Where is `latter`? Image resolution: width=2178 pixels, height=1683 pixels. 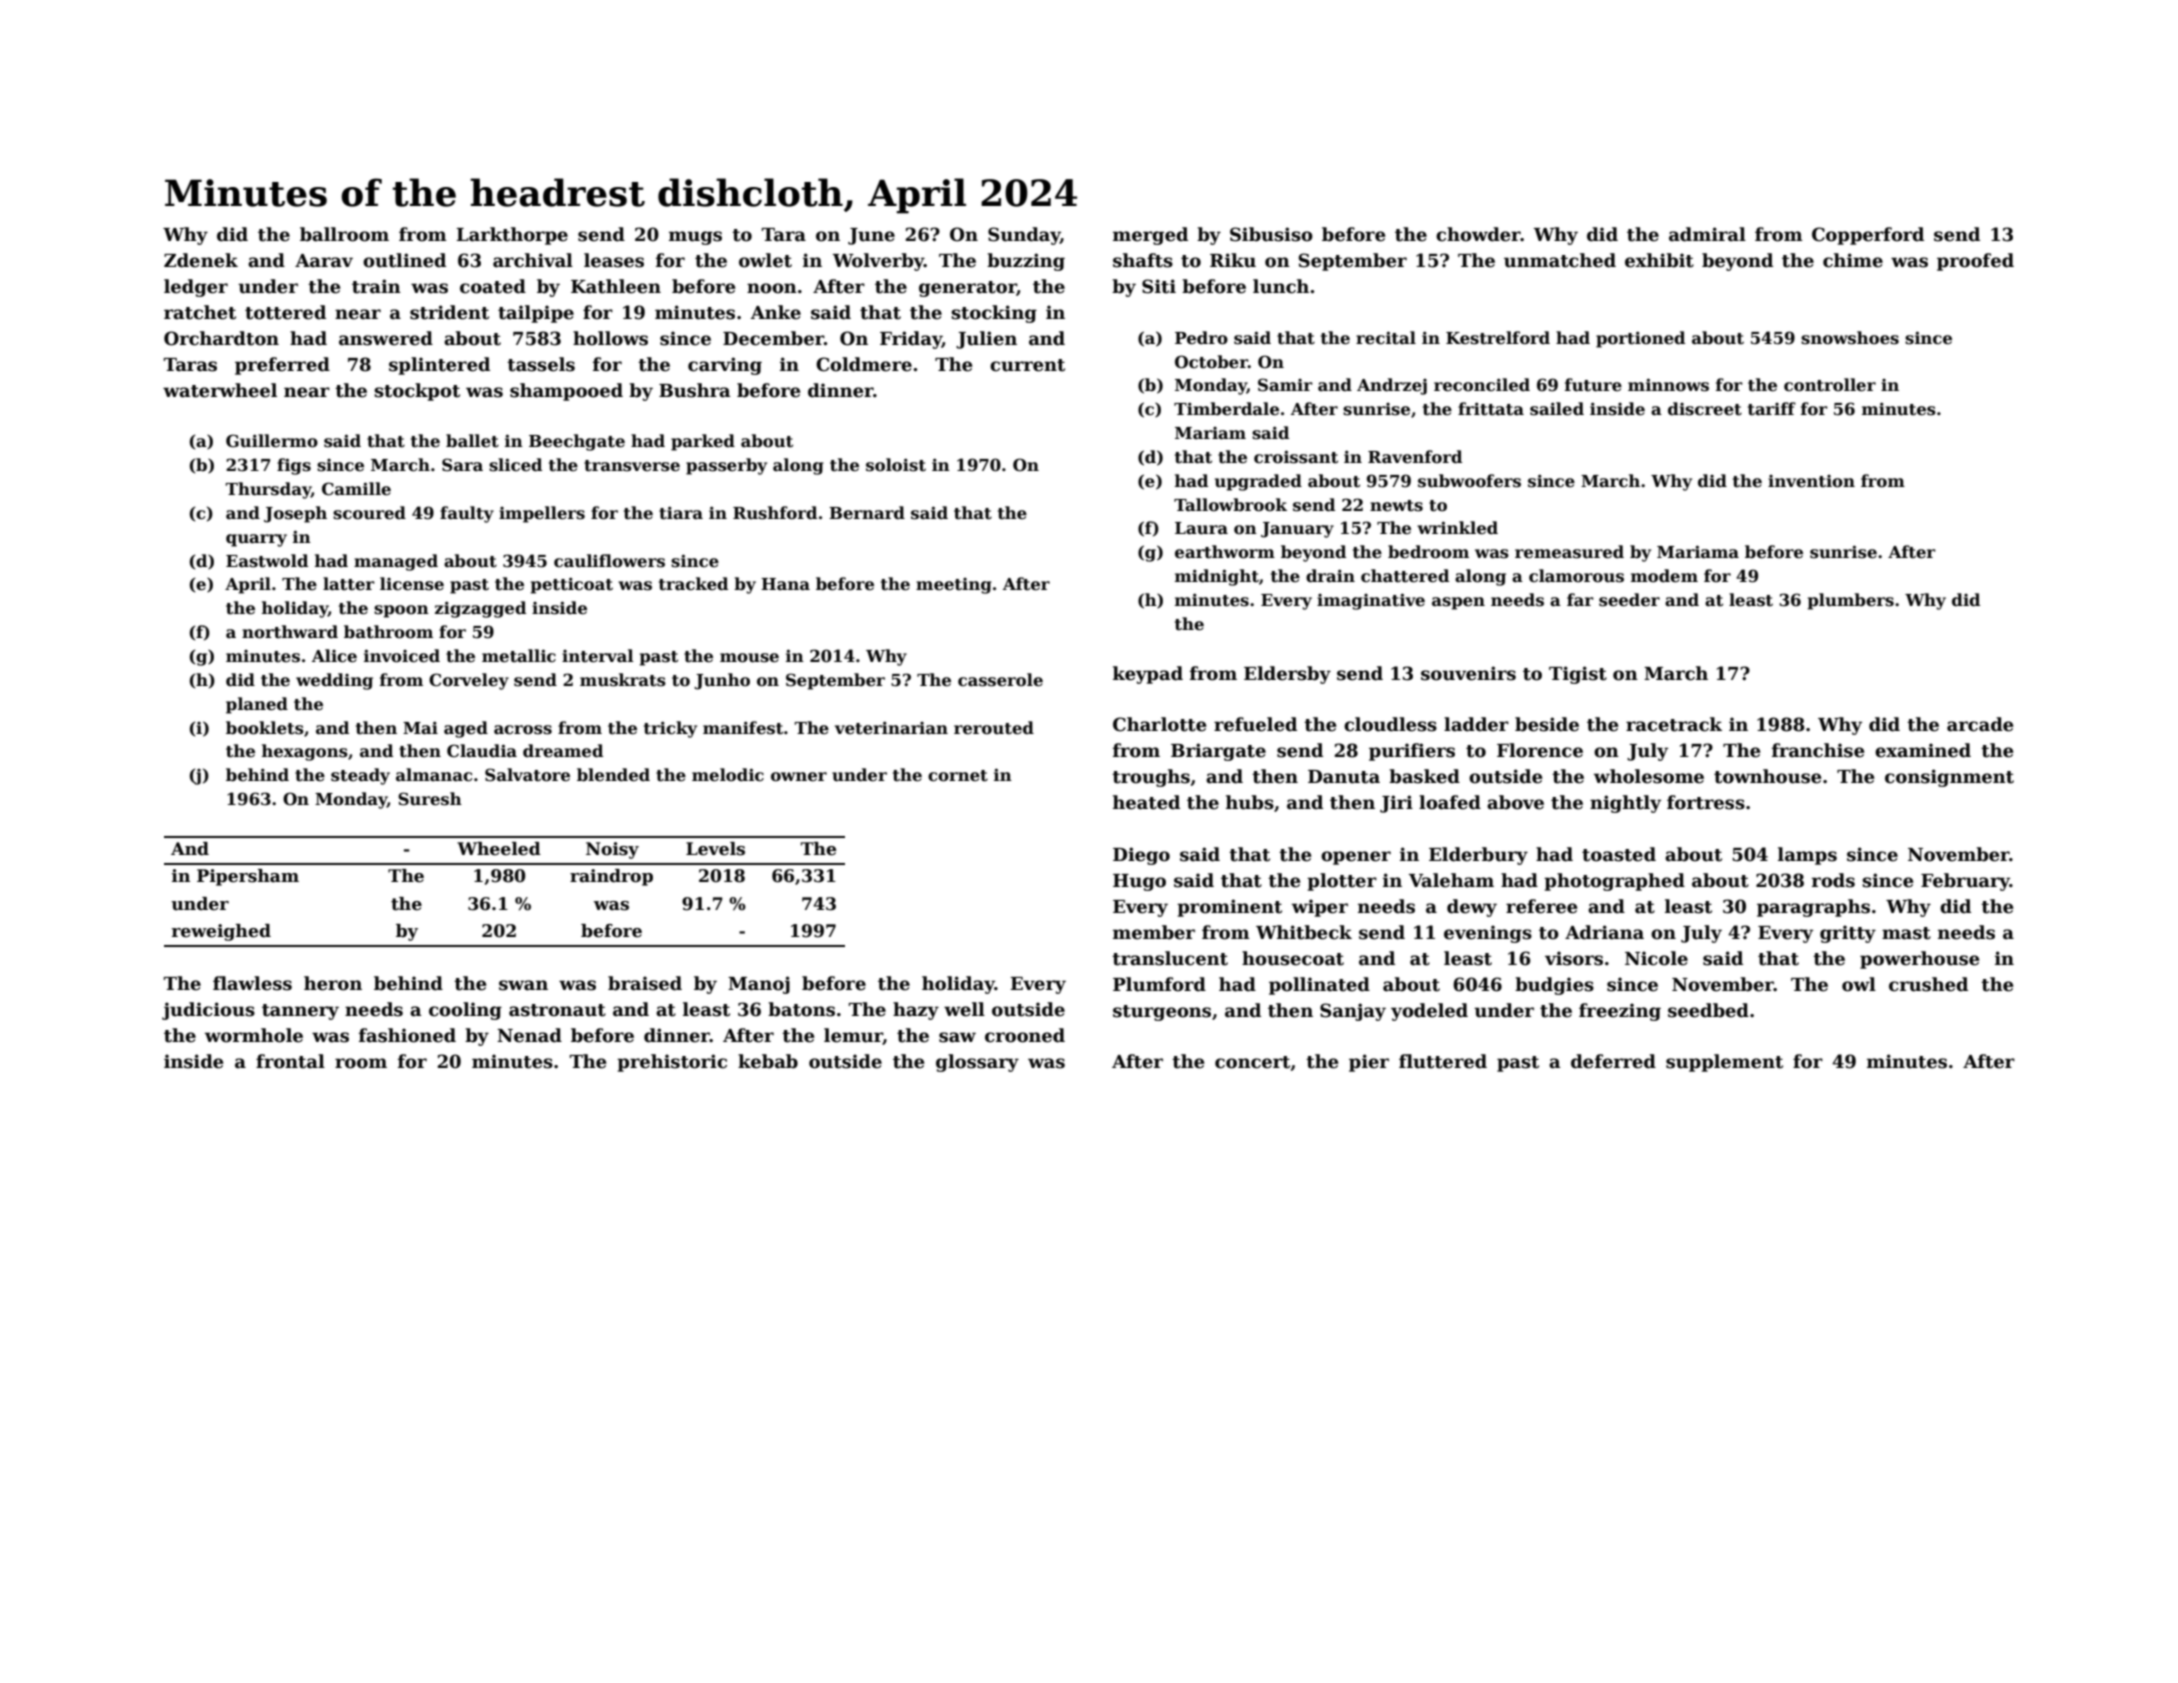
latter is located at coordinates (349, 584).
